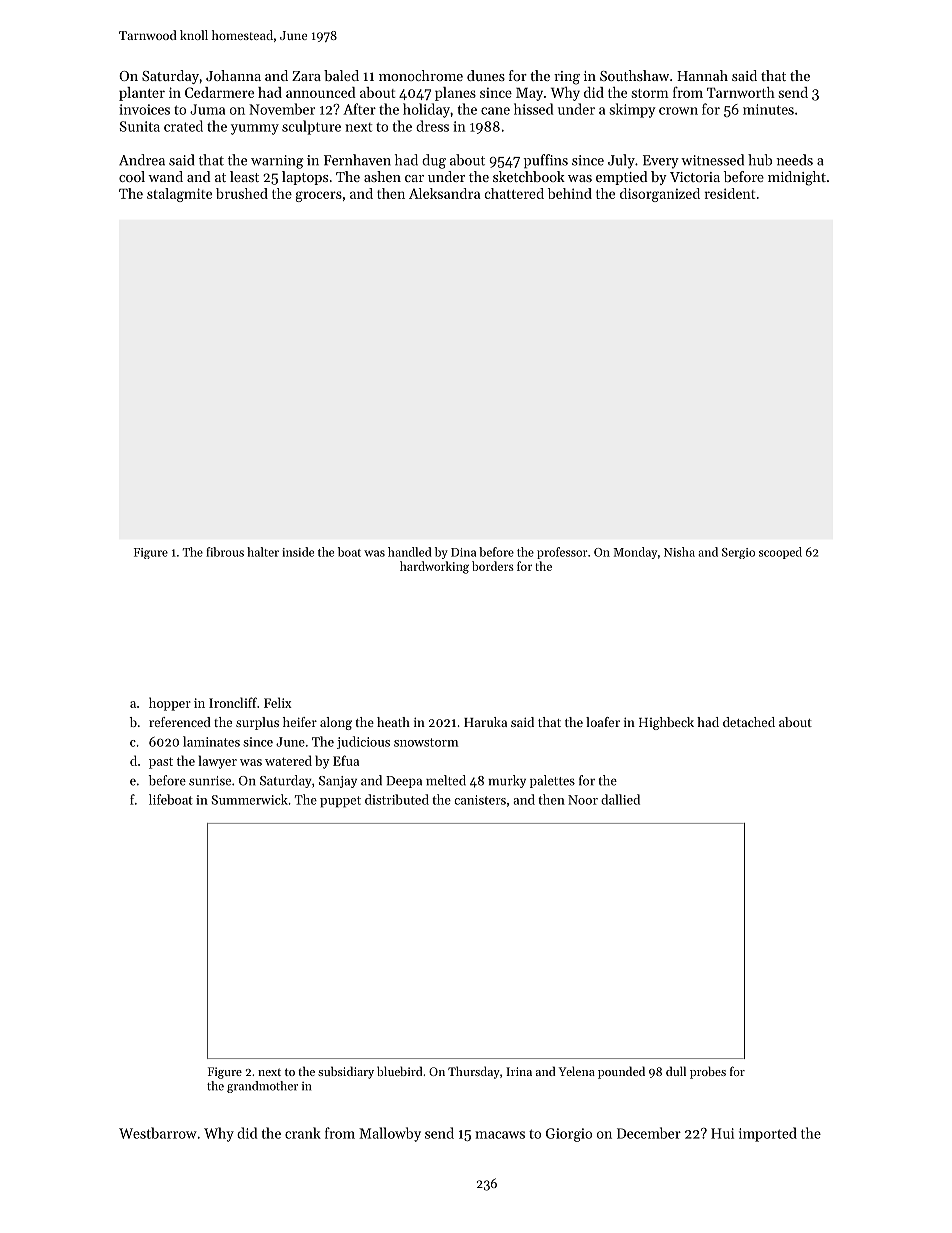 The height and width of the screenshot is (1233, 952). What do you see at coordinates (708, 1072) in the screenshot?
I see `probes` at bounding box center [708, 1072].
